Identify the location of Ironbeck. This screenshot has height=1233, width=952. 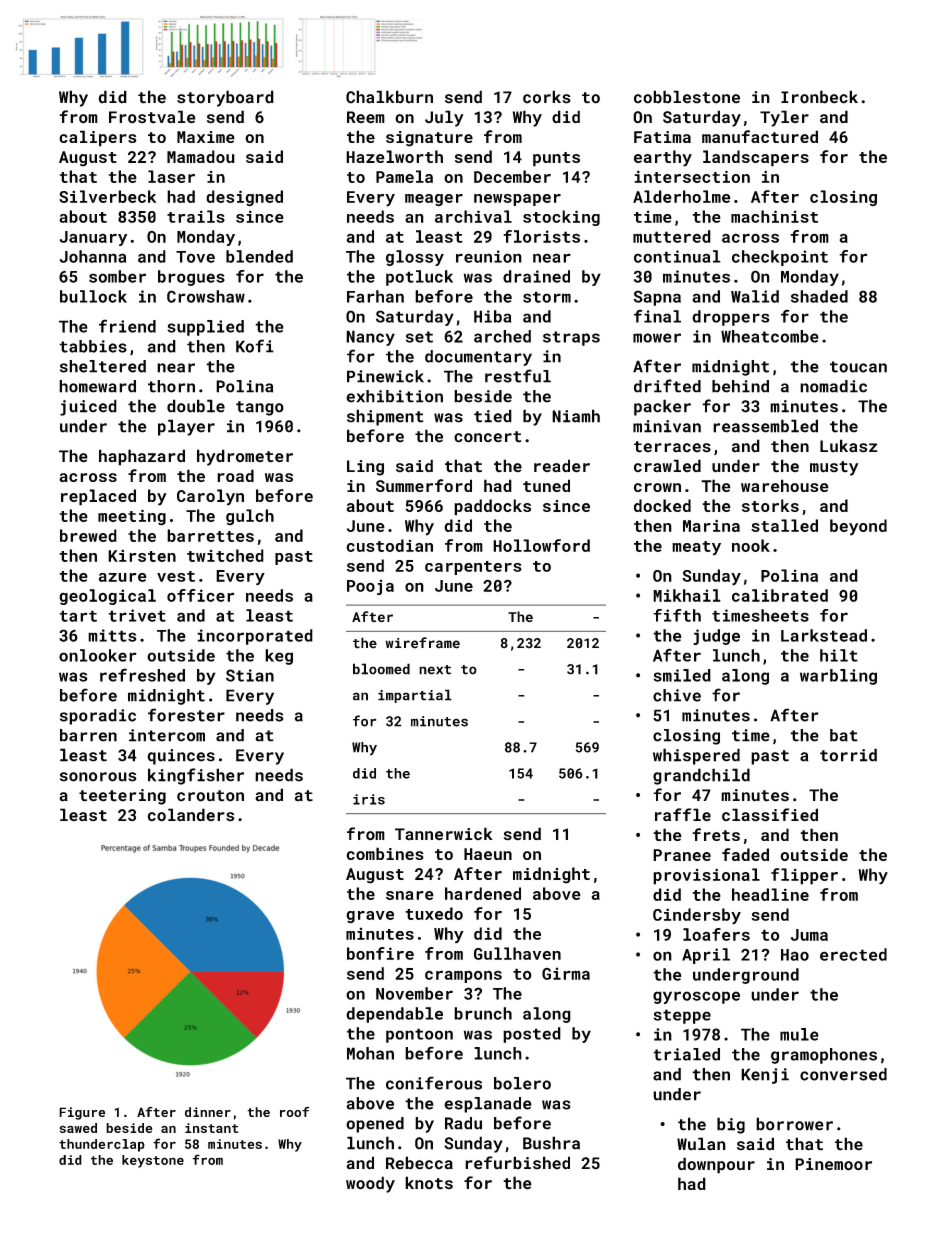
(819, 97).
